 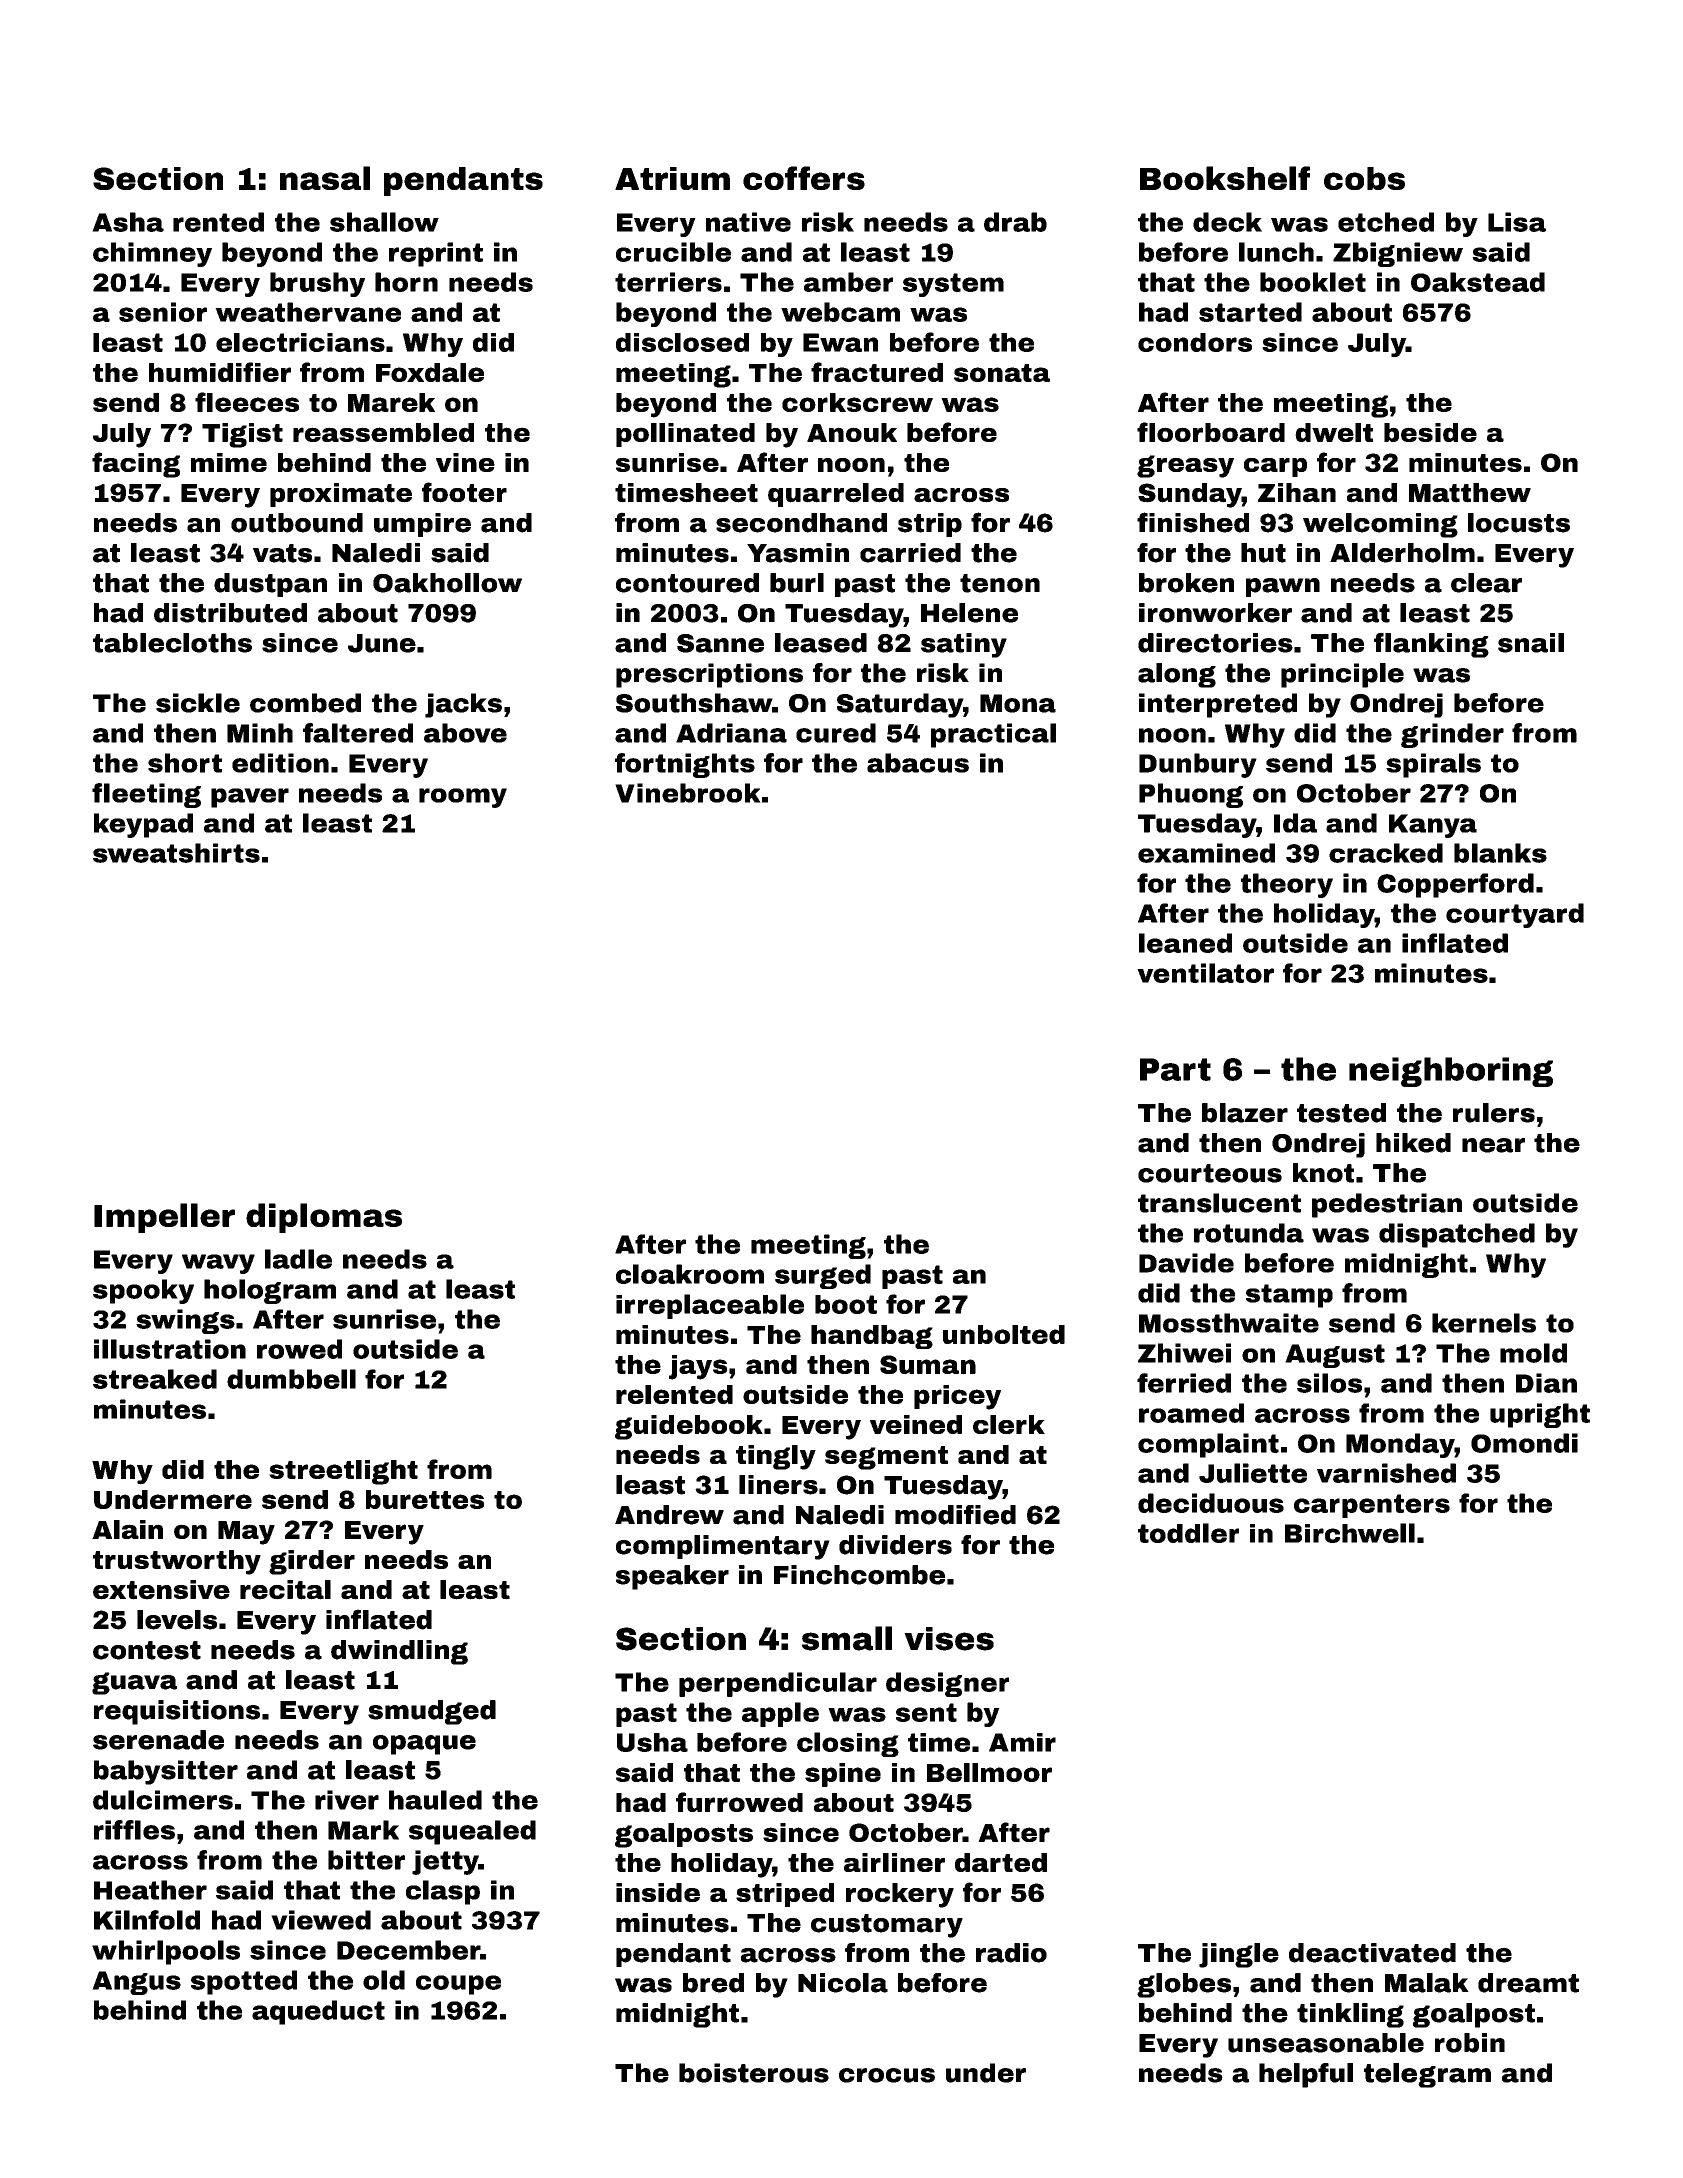 I want to click on diplomas, so click(x=324, y=1218).
